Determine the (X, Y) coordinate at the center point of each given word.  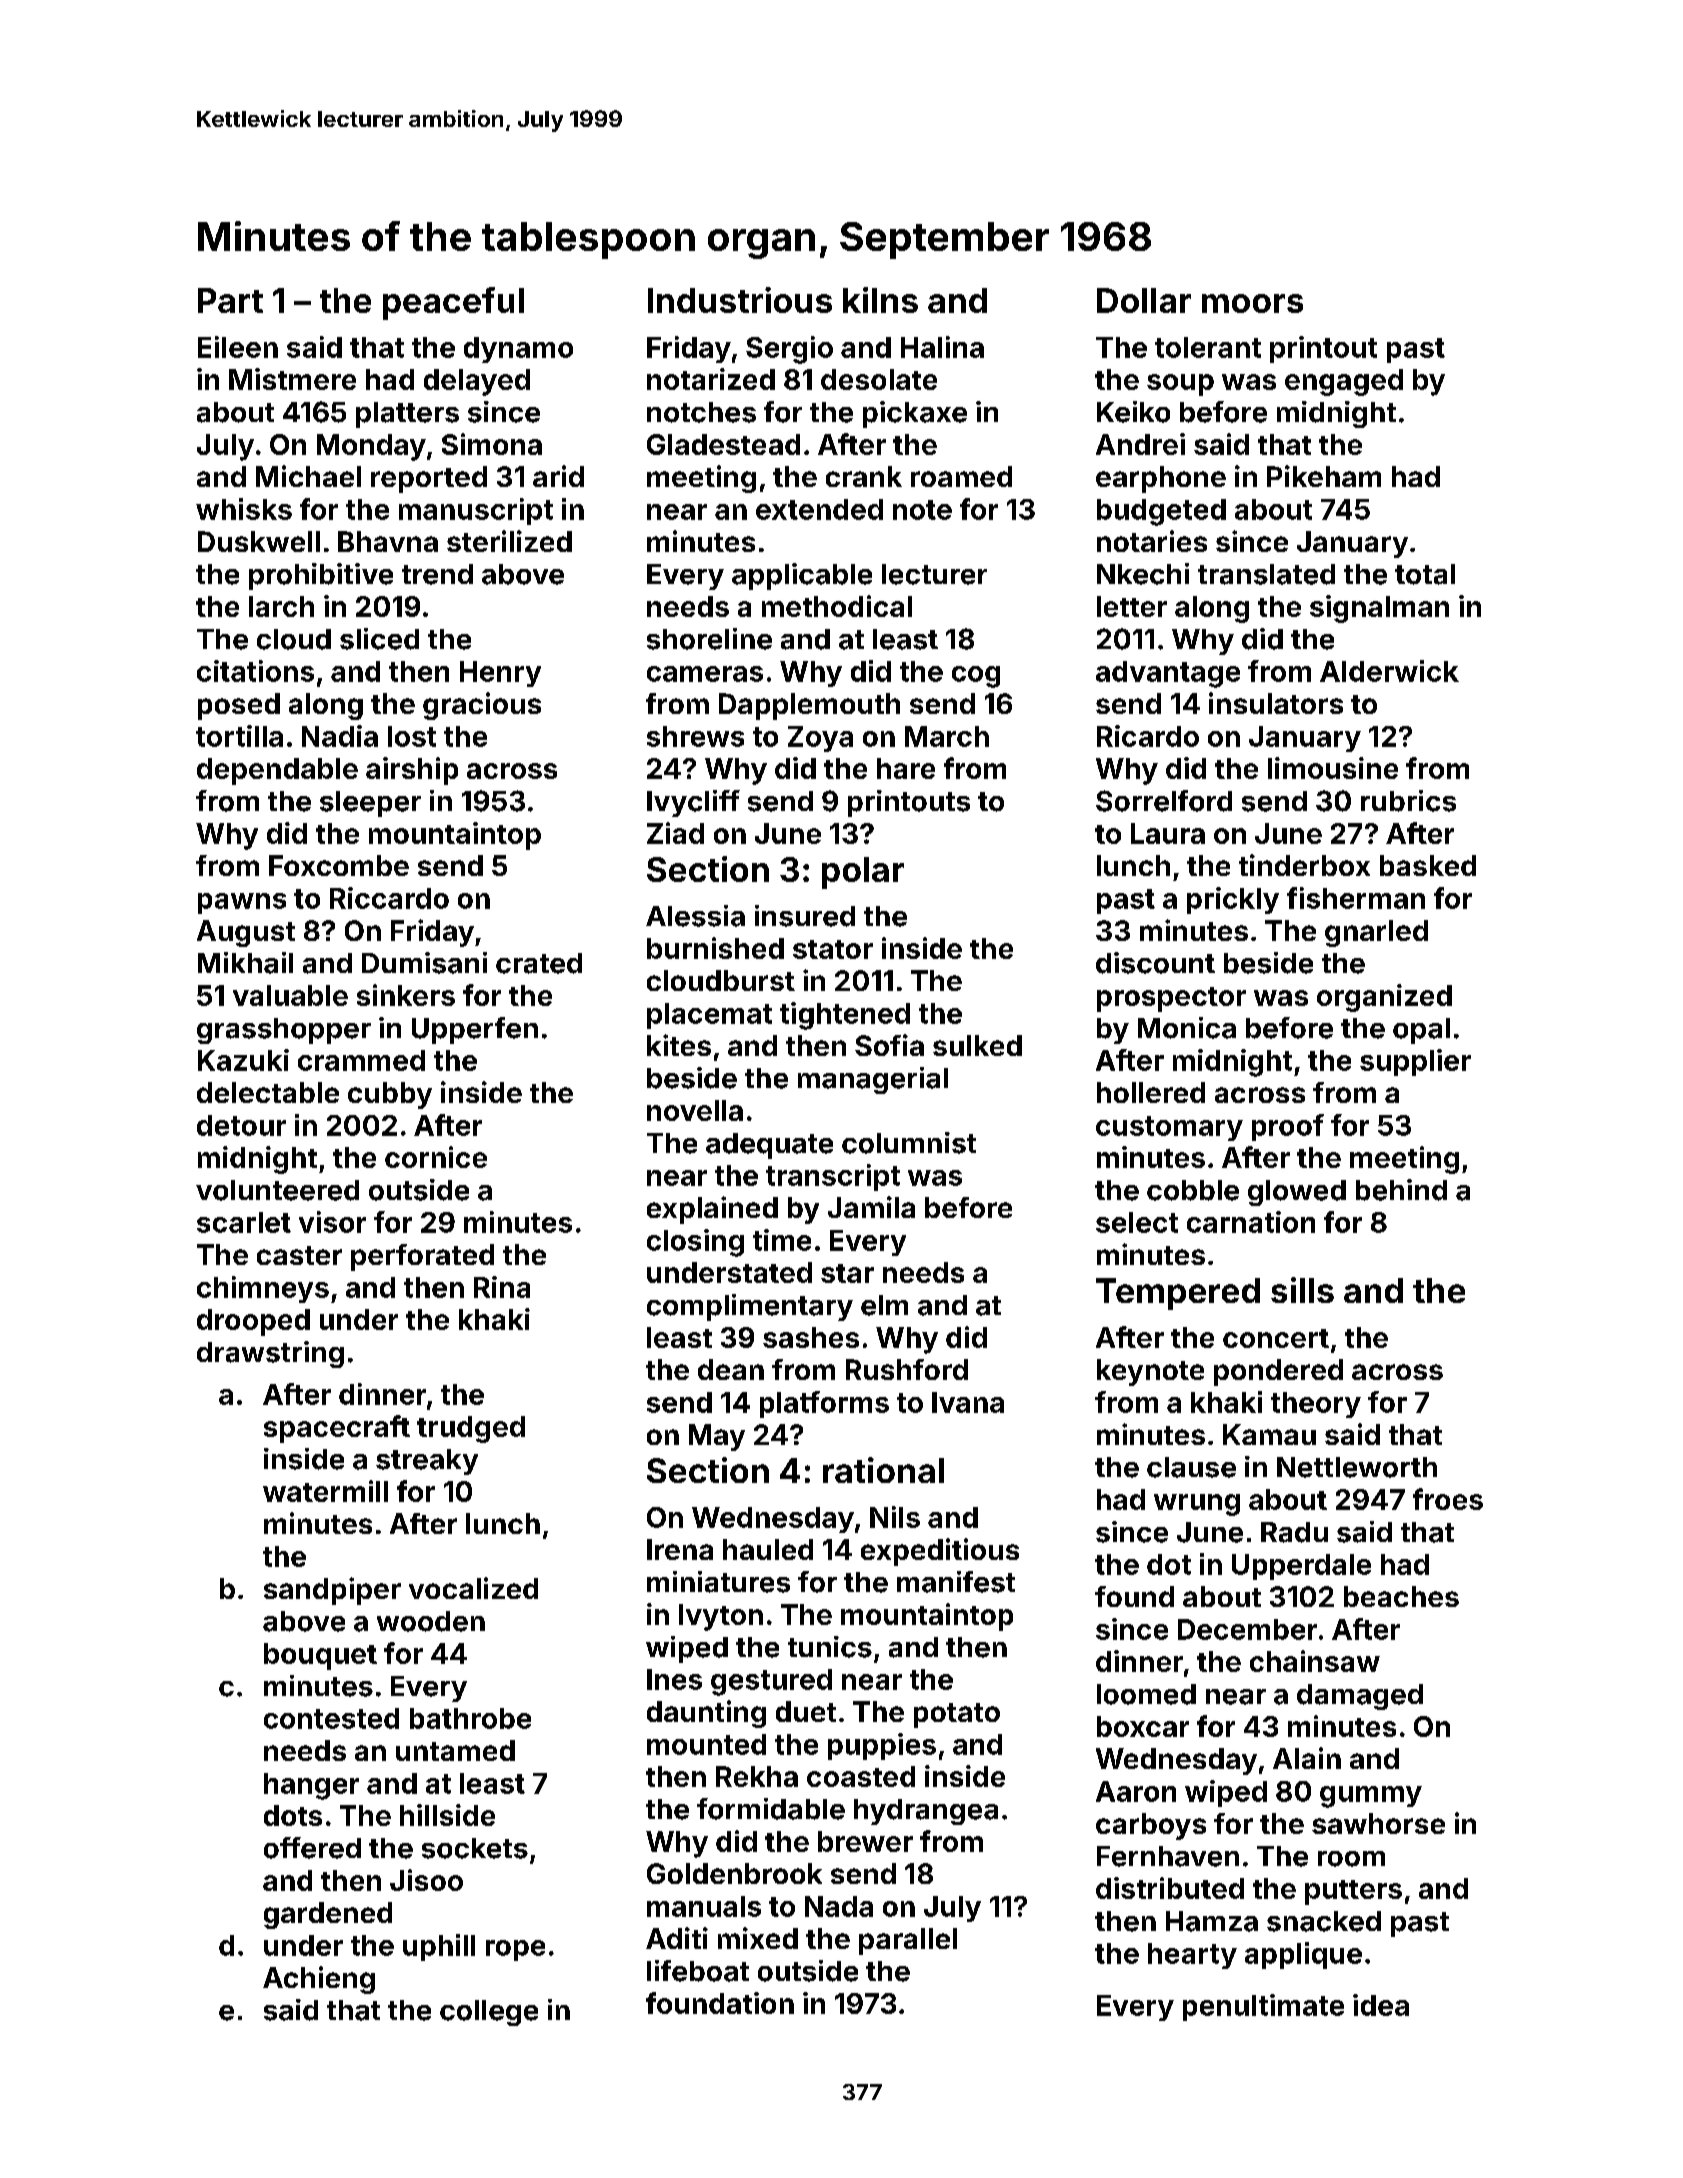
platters (407, 415)
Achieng (319, 1980)
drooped (253, 1322)
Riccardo (389, 898)
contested (331, 1718)
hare (906, 768)
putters (1353, 1892)
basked (1428, 865)
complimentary (750, 1307)
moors (1252, 303)
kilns (880, 300)
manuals (704, 1906)
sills (1302, 1290)
